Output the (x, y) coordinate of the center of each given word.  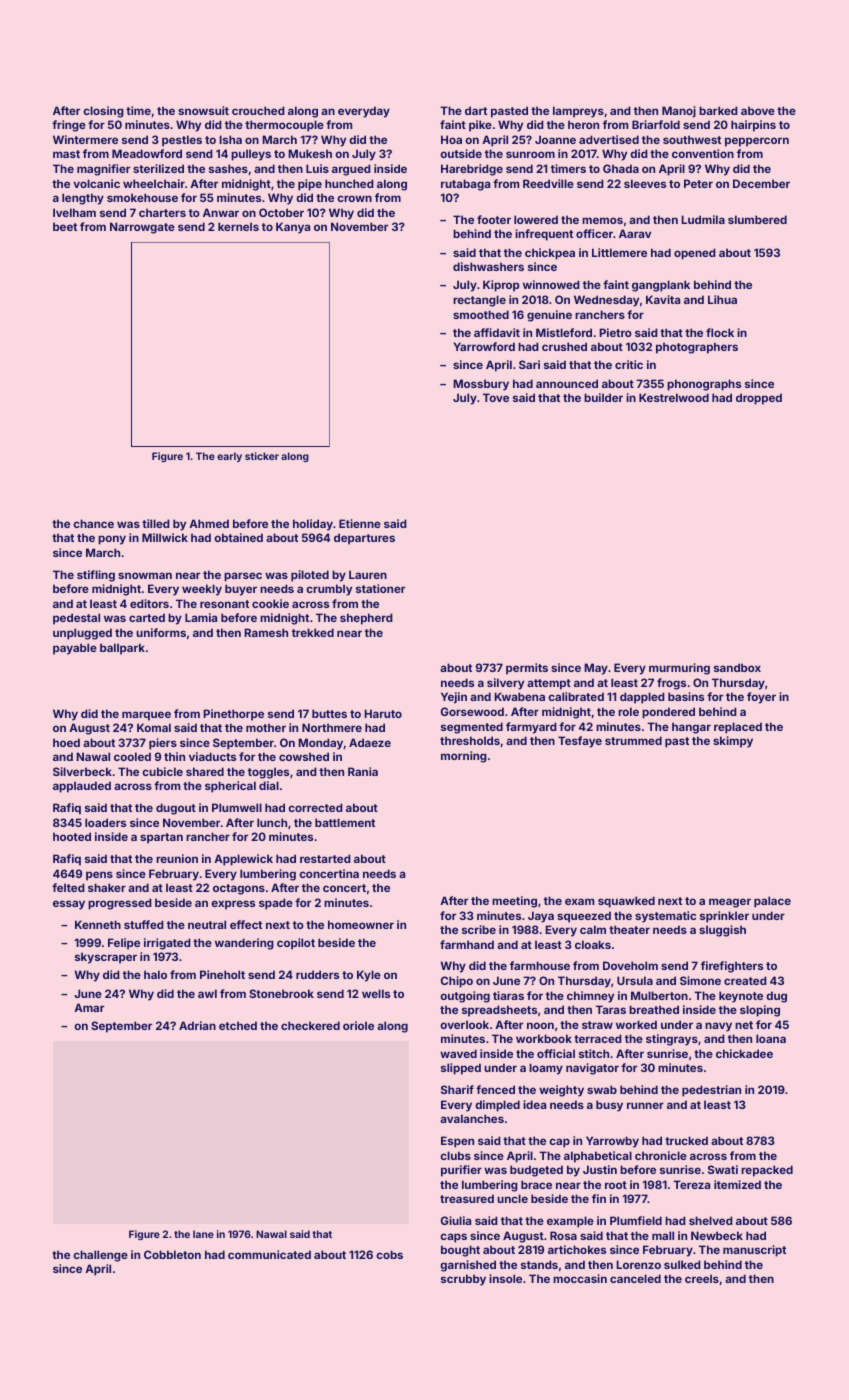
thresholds (470, 740)
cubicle (162, 771)
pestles (182, 141)
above (758, 110)
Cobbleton (172, 1254)
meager (730, 903)
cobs (389, 1254)
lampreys (578, 112)
